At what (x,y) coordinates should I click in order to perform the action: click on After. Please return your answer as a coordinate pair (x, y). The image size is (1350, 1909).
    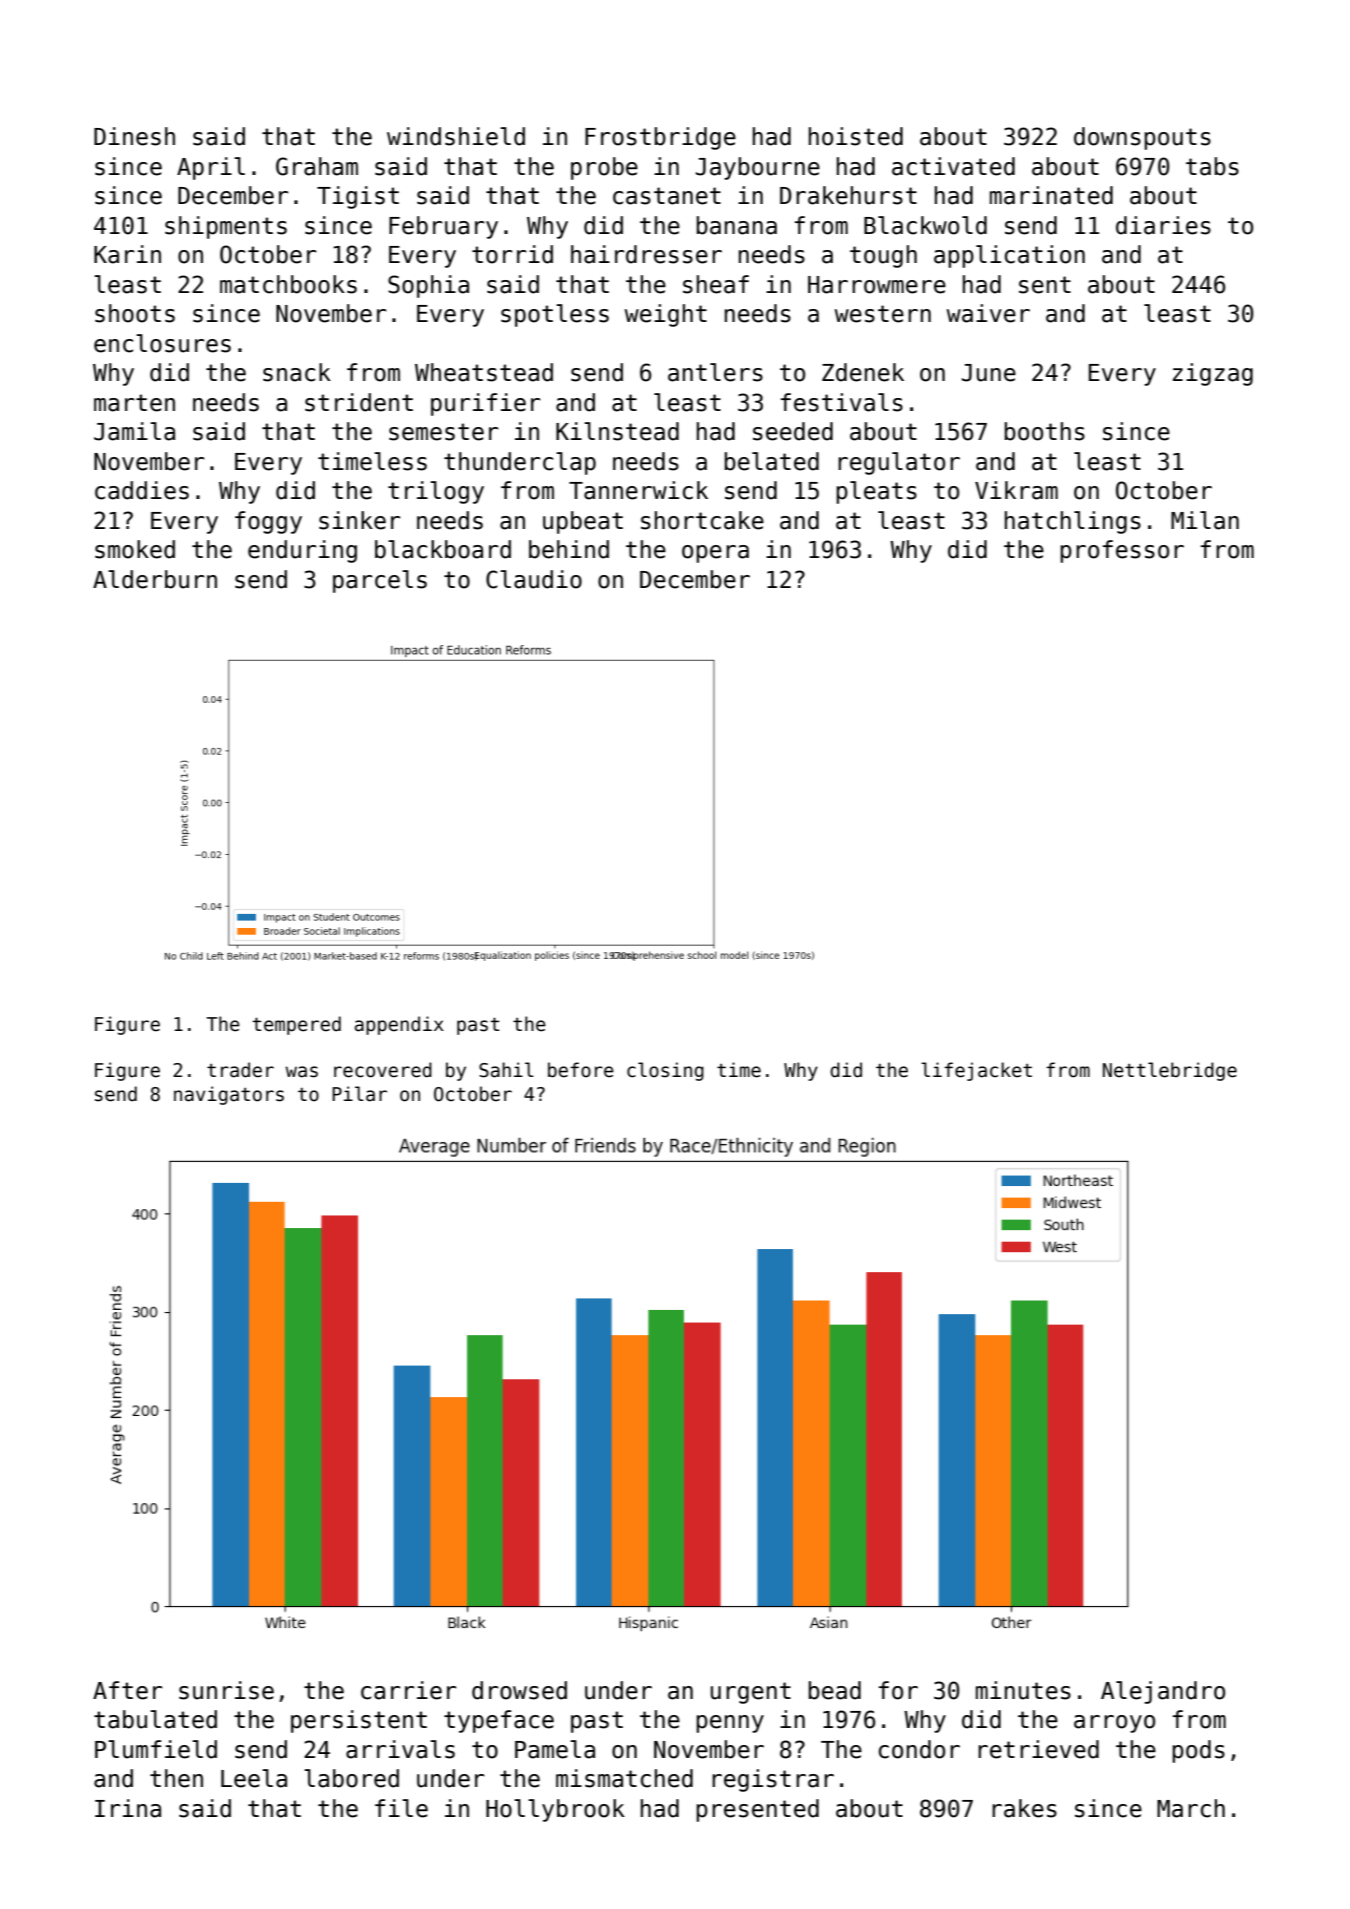
    Looking at the image, I should click on (127, 1690).
